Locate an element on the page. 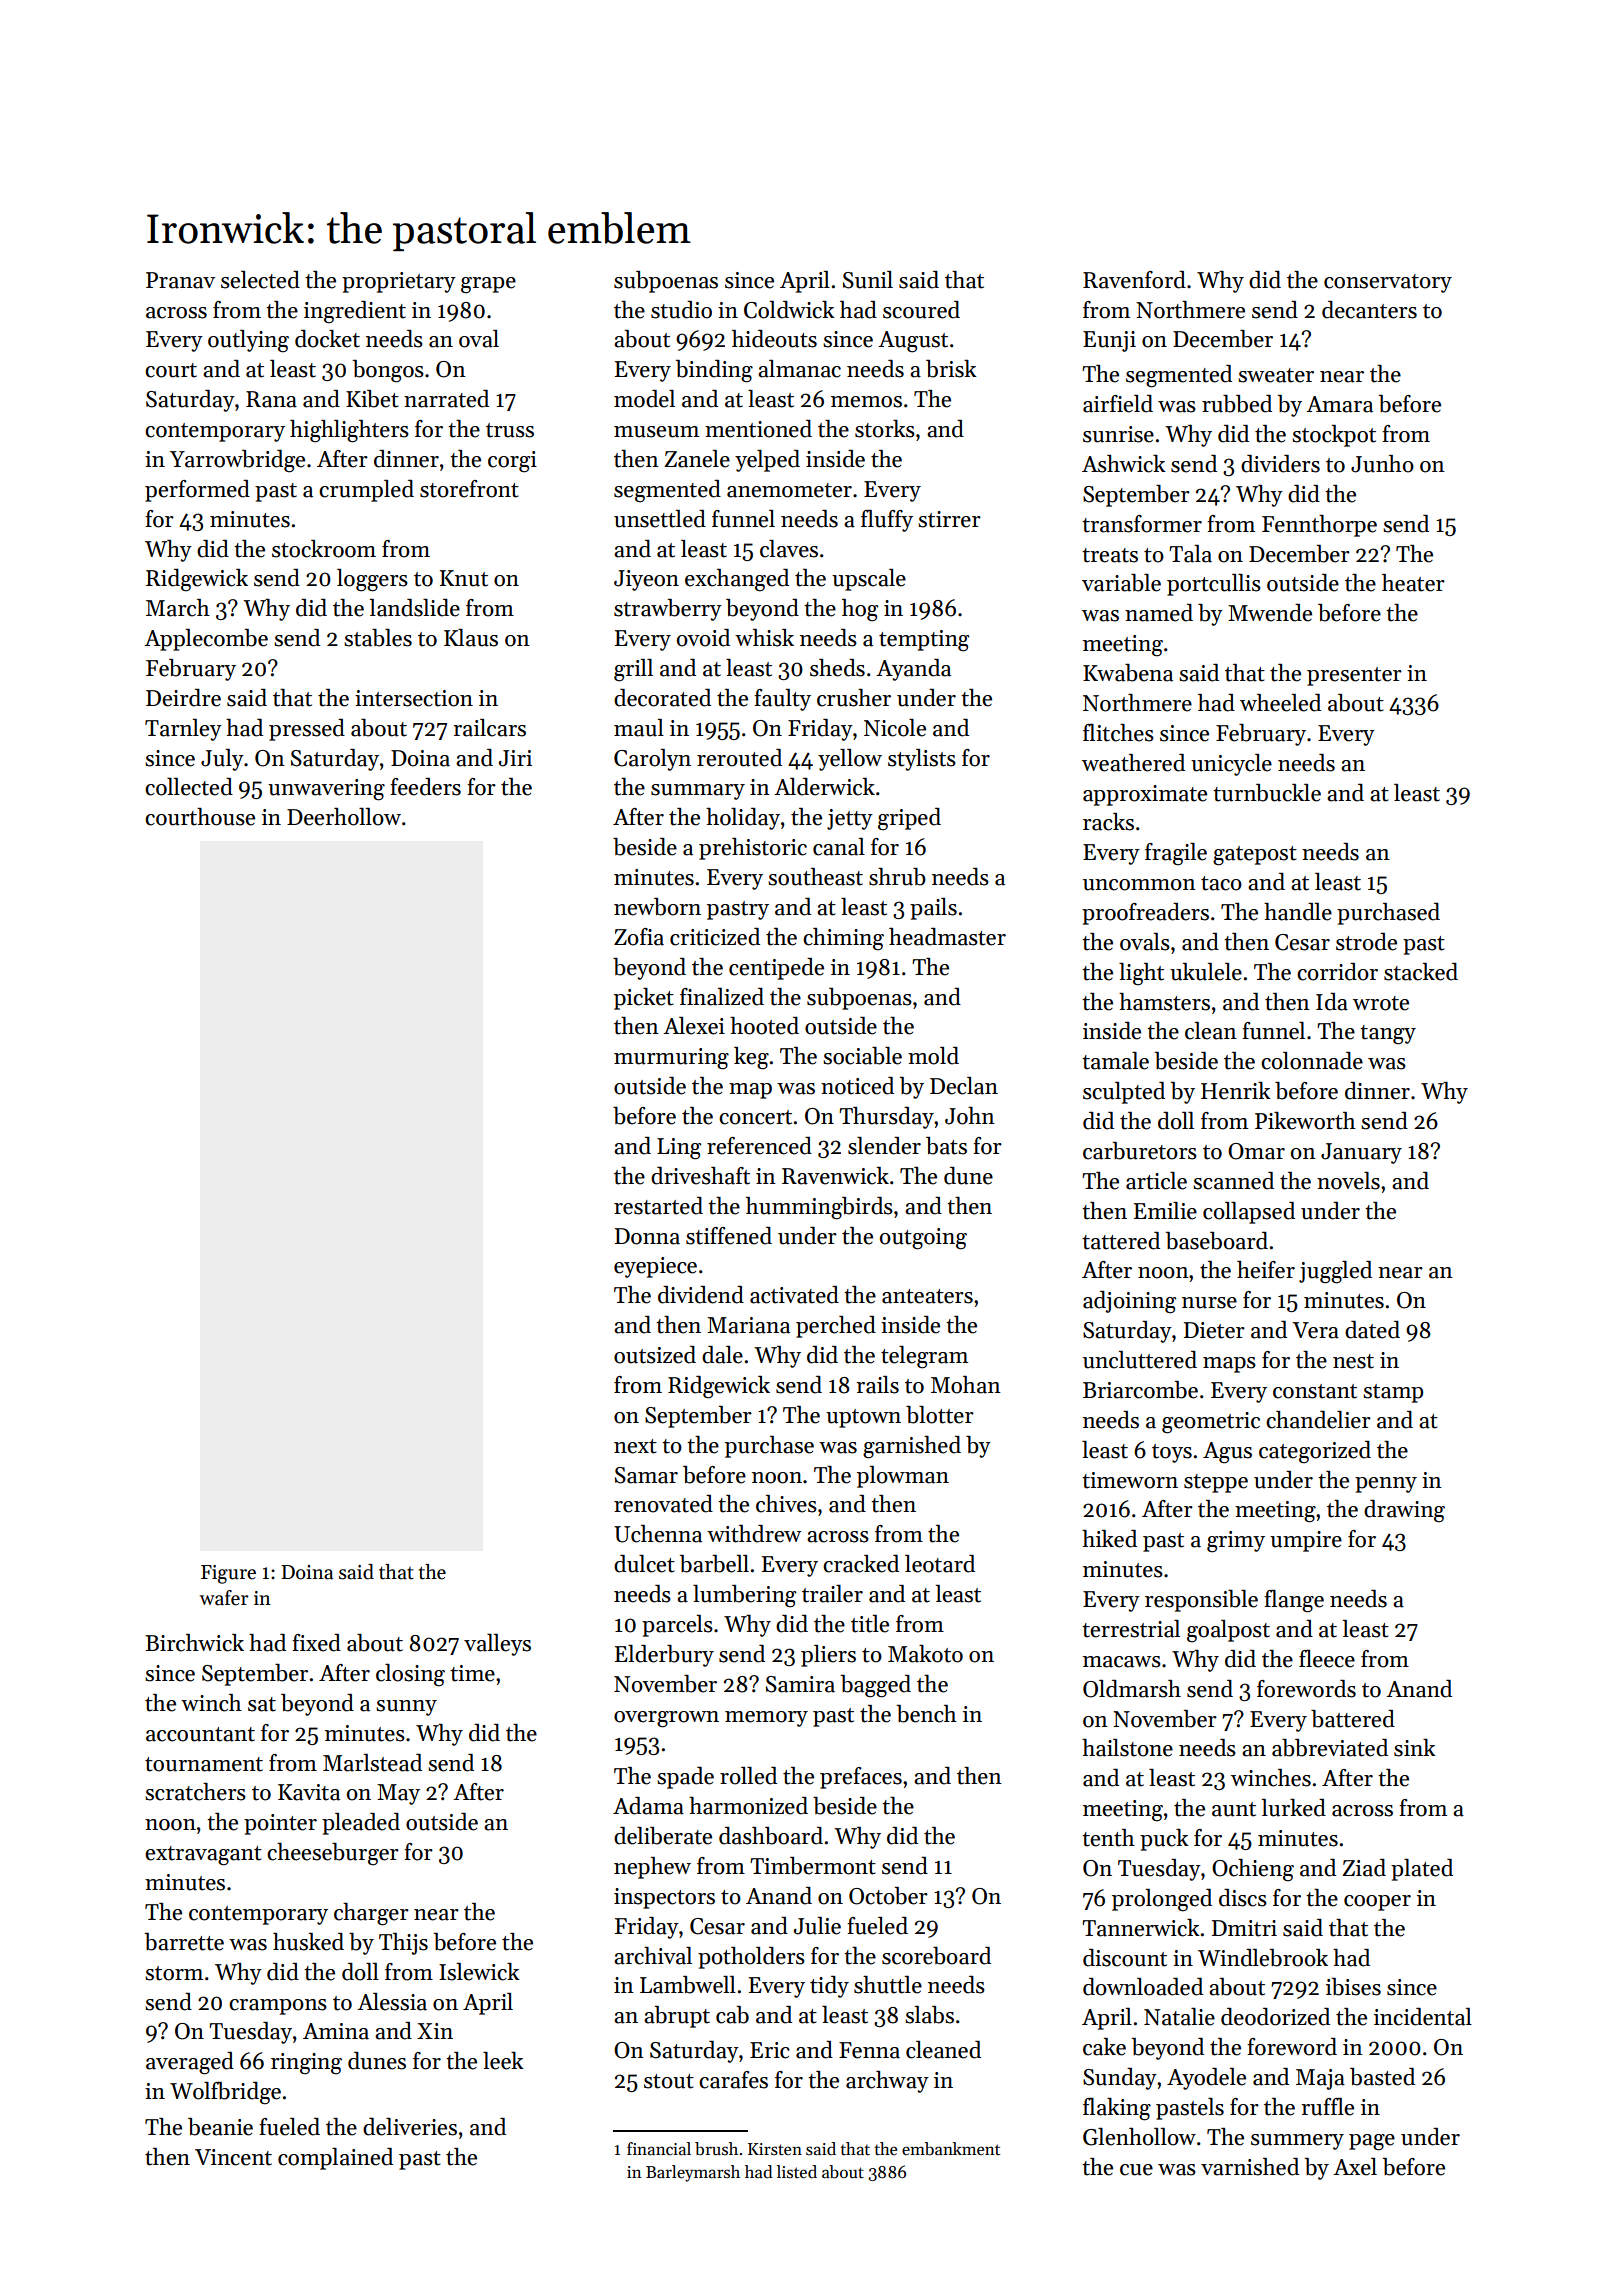  selected is located at coordinates (260, 280).
